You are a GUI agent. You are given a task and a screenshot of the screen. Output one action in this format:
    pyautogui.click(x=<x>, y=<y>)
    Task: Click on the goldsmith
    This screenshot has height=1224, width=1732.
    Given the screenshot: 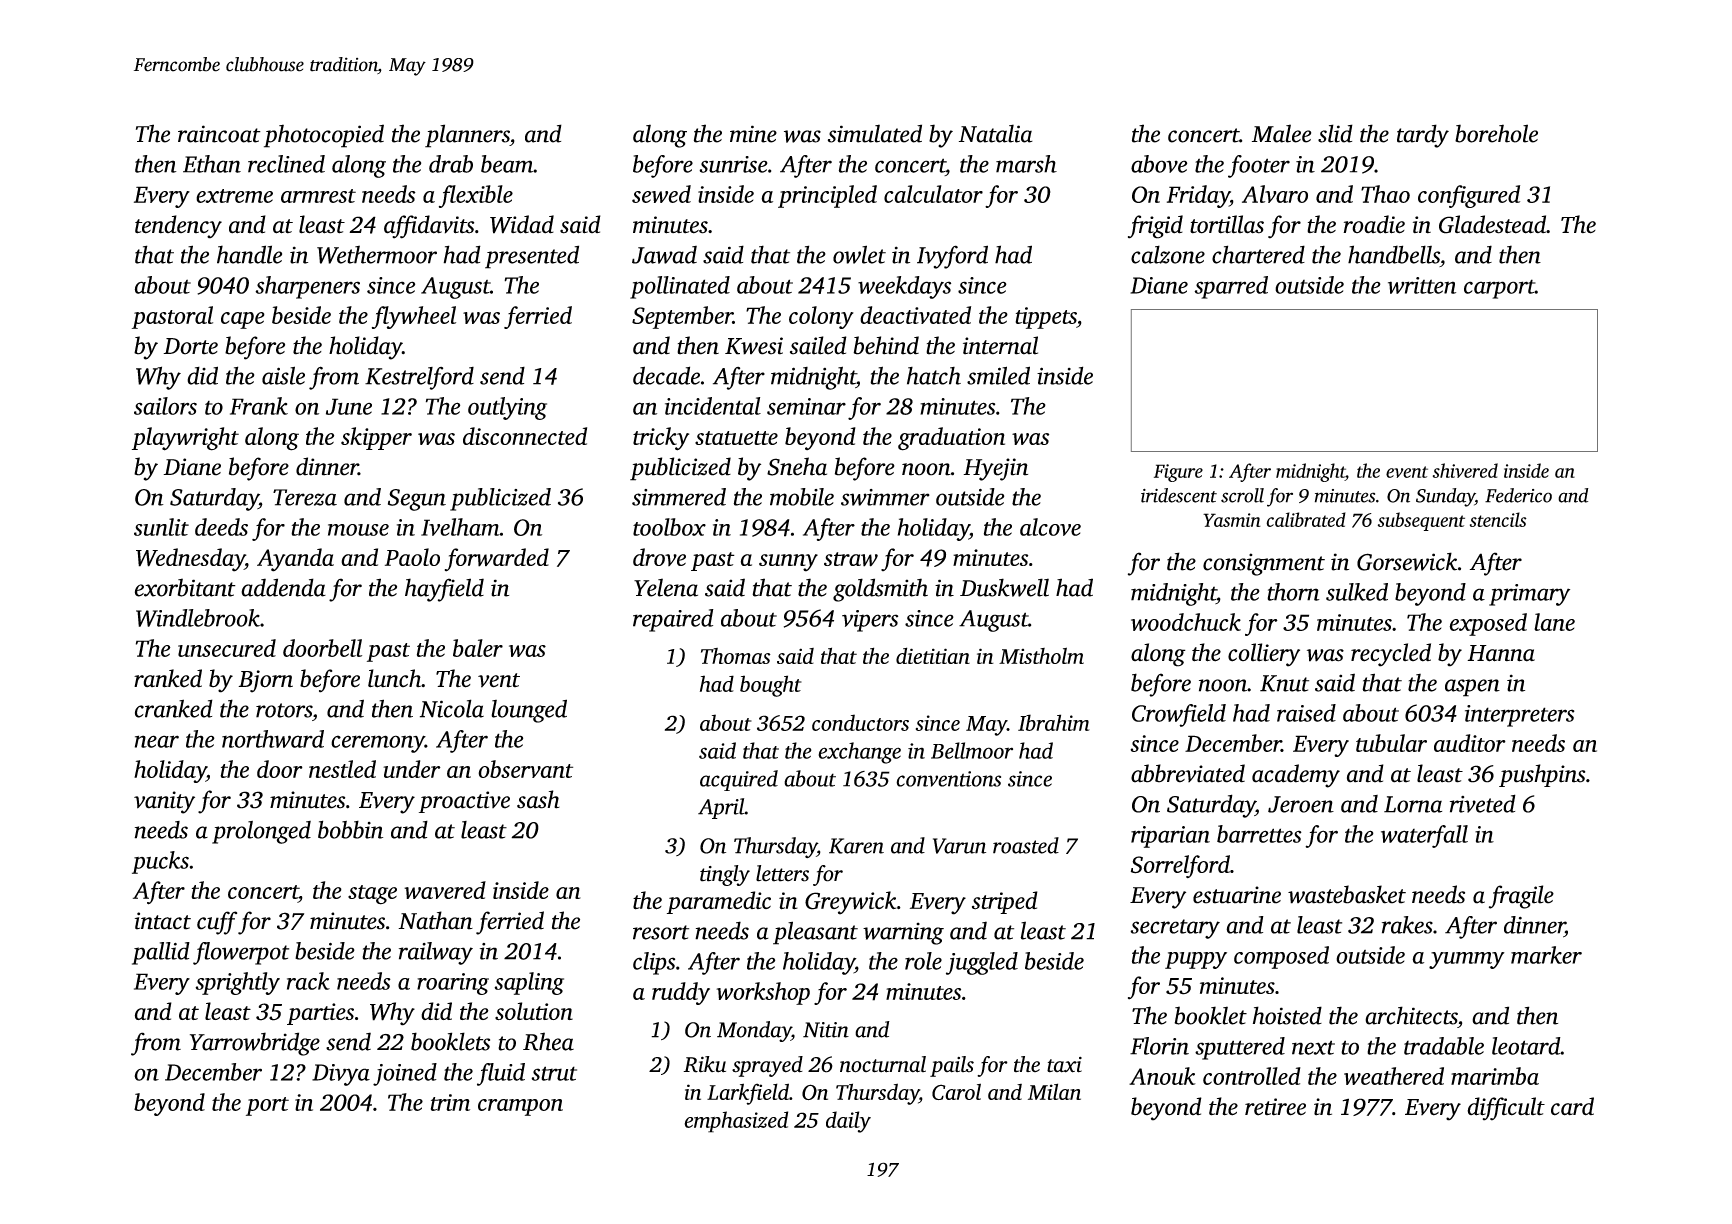 What is the action you would take?
    pyautogui.click(x=880, y=590)
